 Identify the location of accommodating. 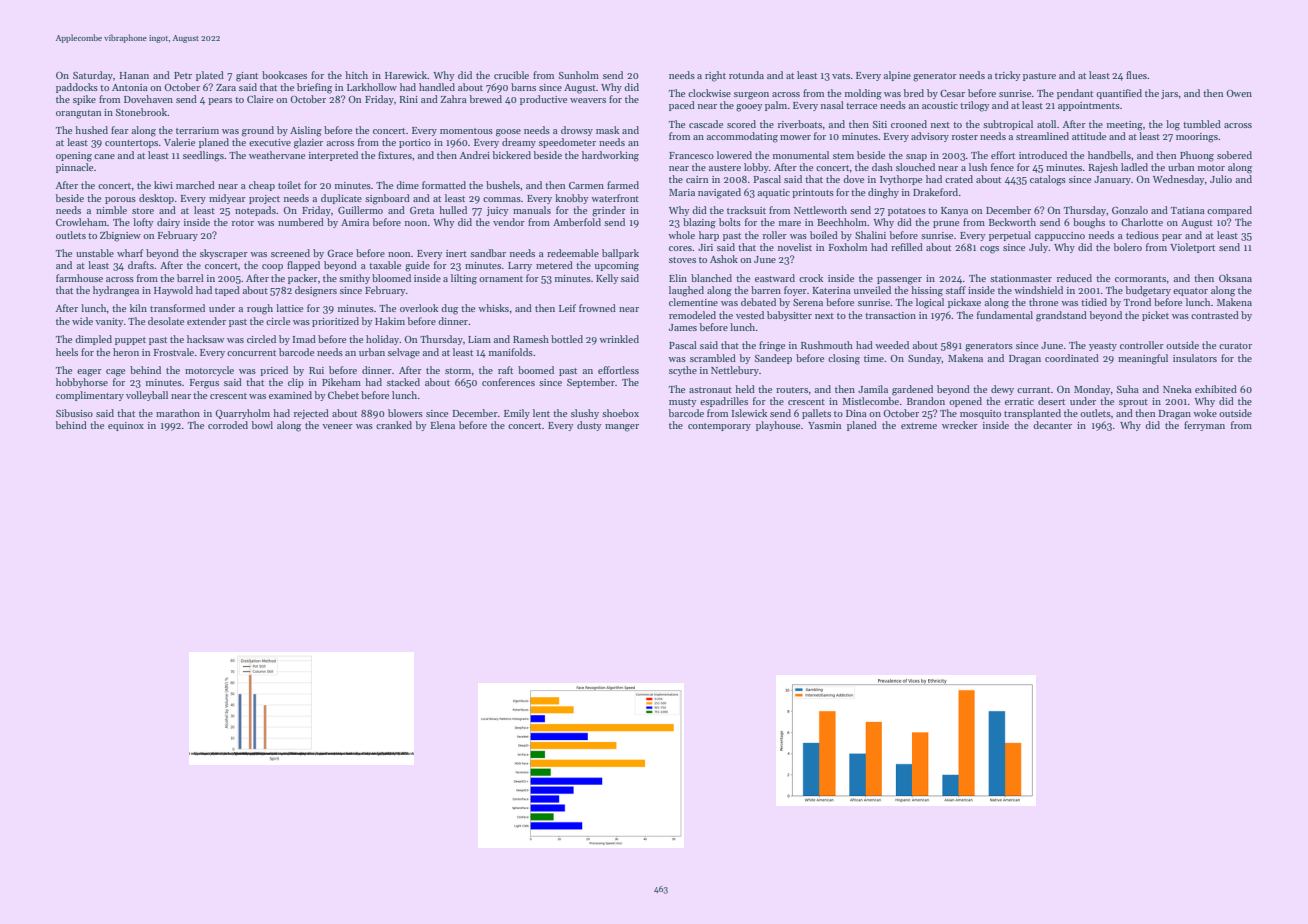
(742, 137).
